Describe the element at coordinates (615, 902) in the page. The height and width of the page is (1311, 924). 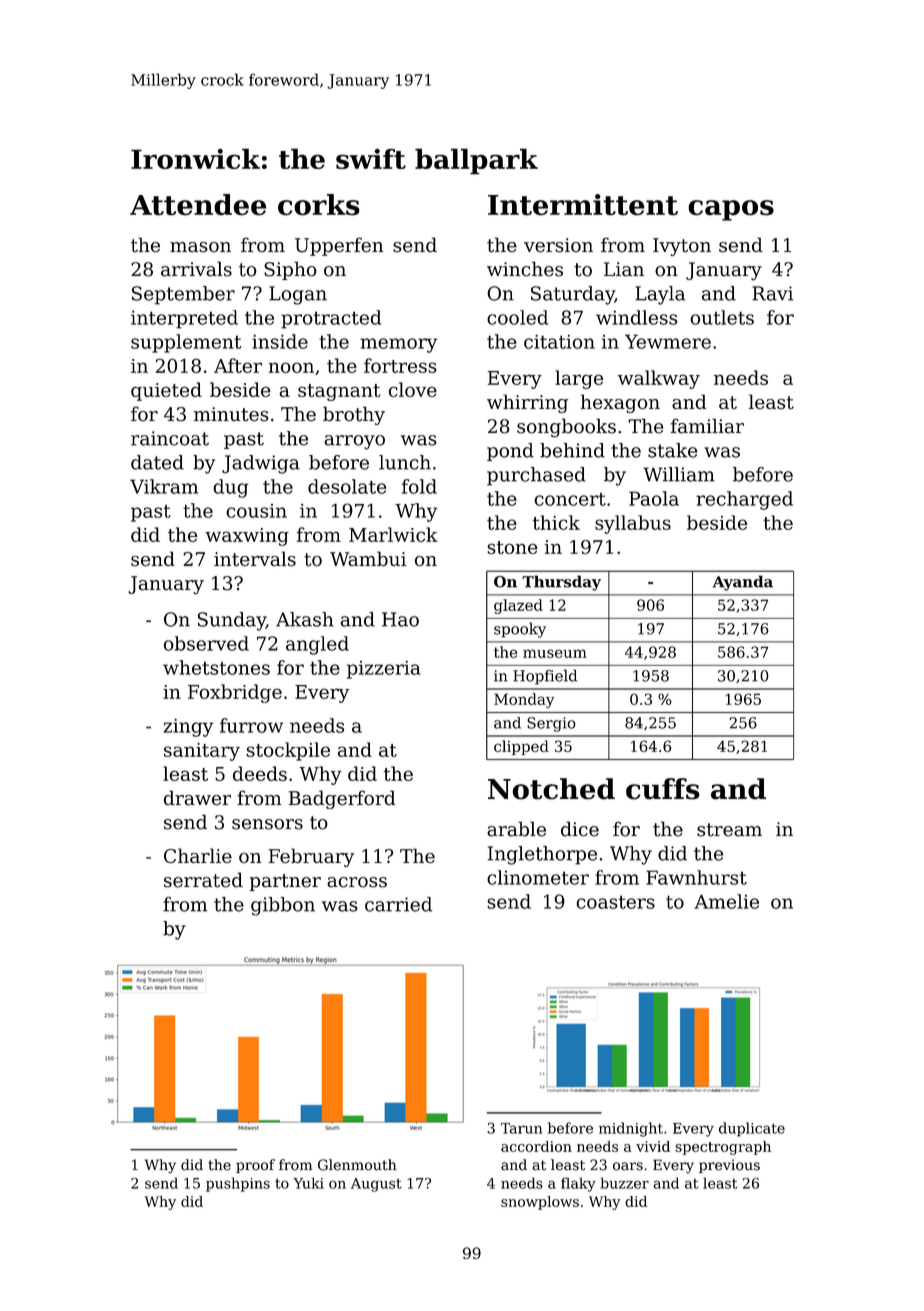
I see `coasters` at that location.
